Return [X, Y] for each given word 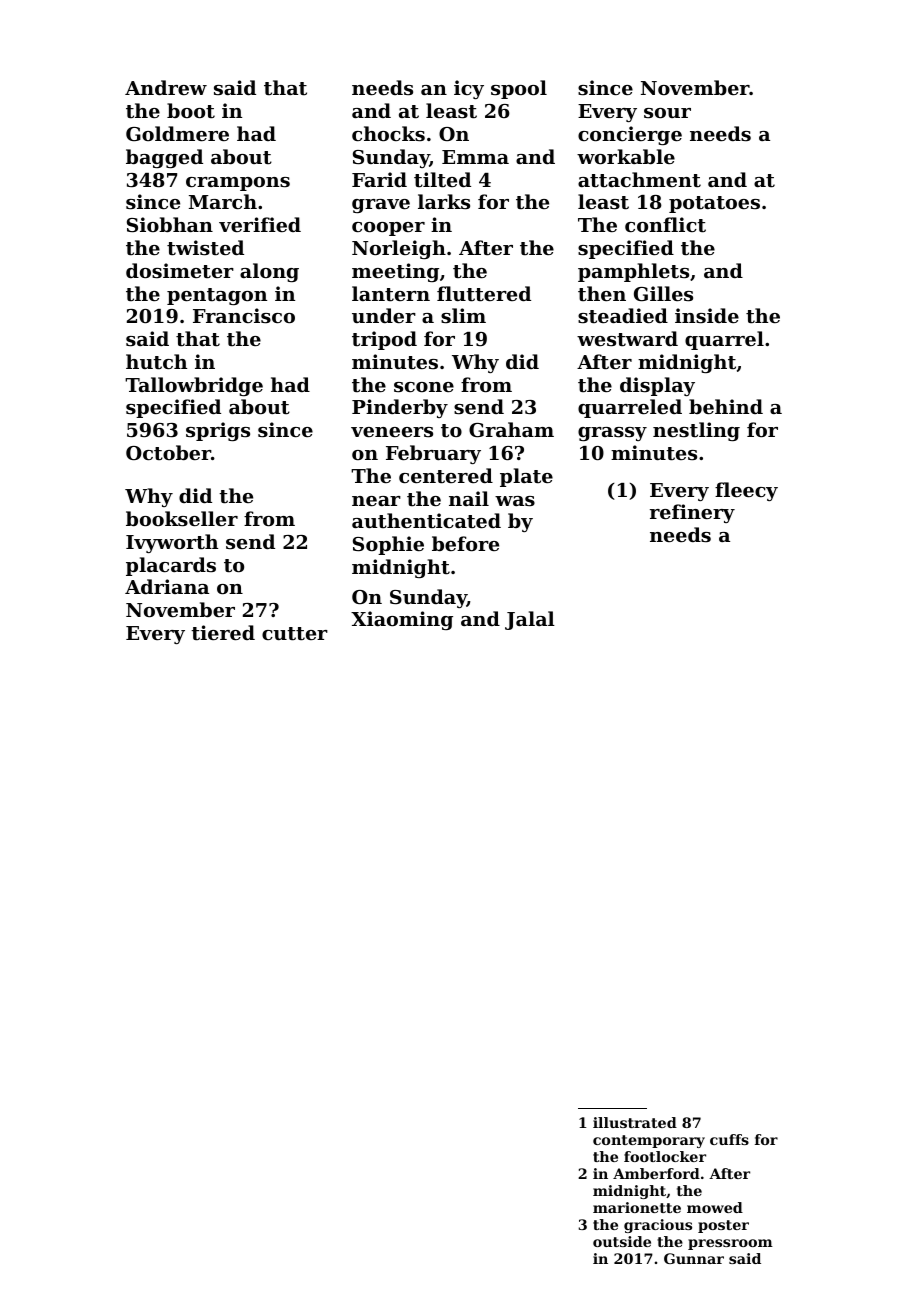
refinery [692, 513]
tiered [223, 633]
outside [622, 1241]
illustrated [635, 1122]
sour [667, 113]
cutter [295, 634]
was [515, 501]
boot [191, 111]
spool [519, 89]
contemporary [649, 1141]
